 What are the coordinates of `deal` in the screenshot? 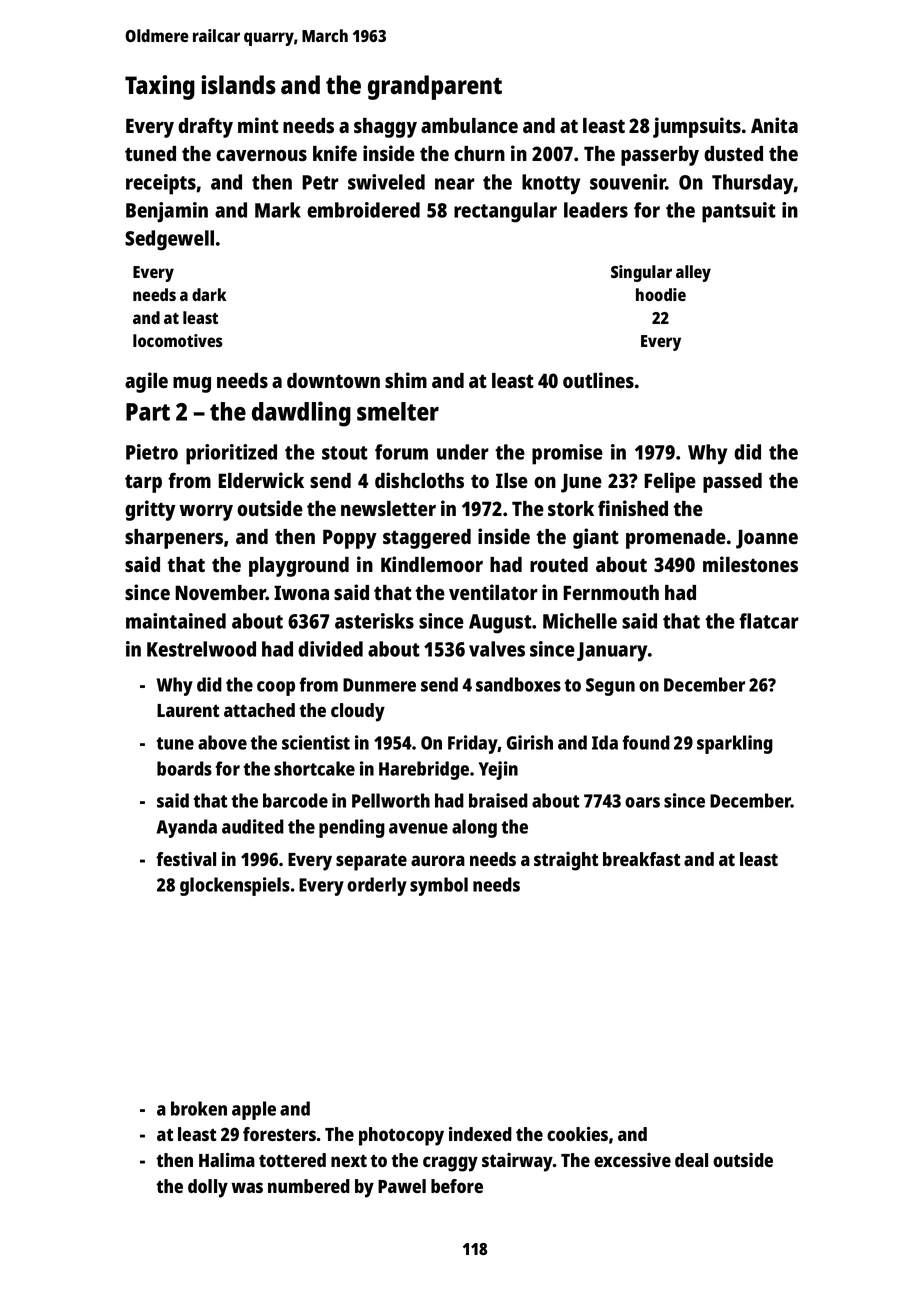 It's located at (691, 1160).
